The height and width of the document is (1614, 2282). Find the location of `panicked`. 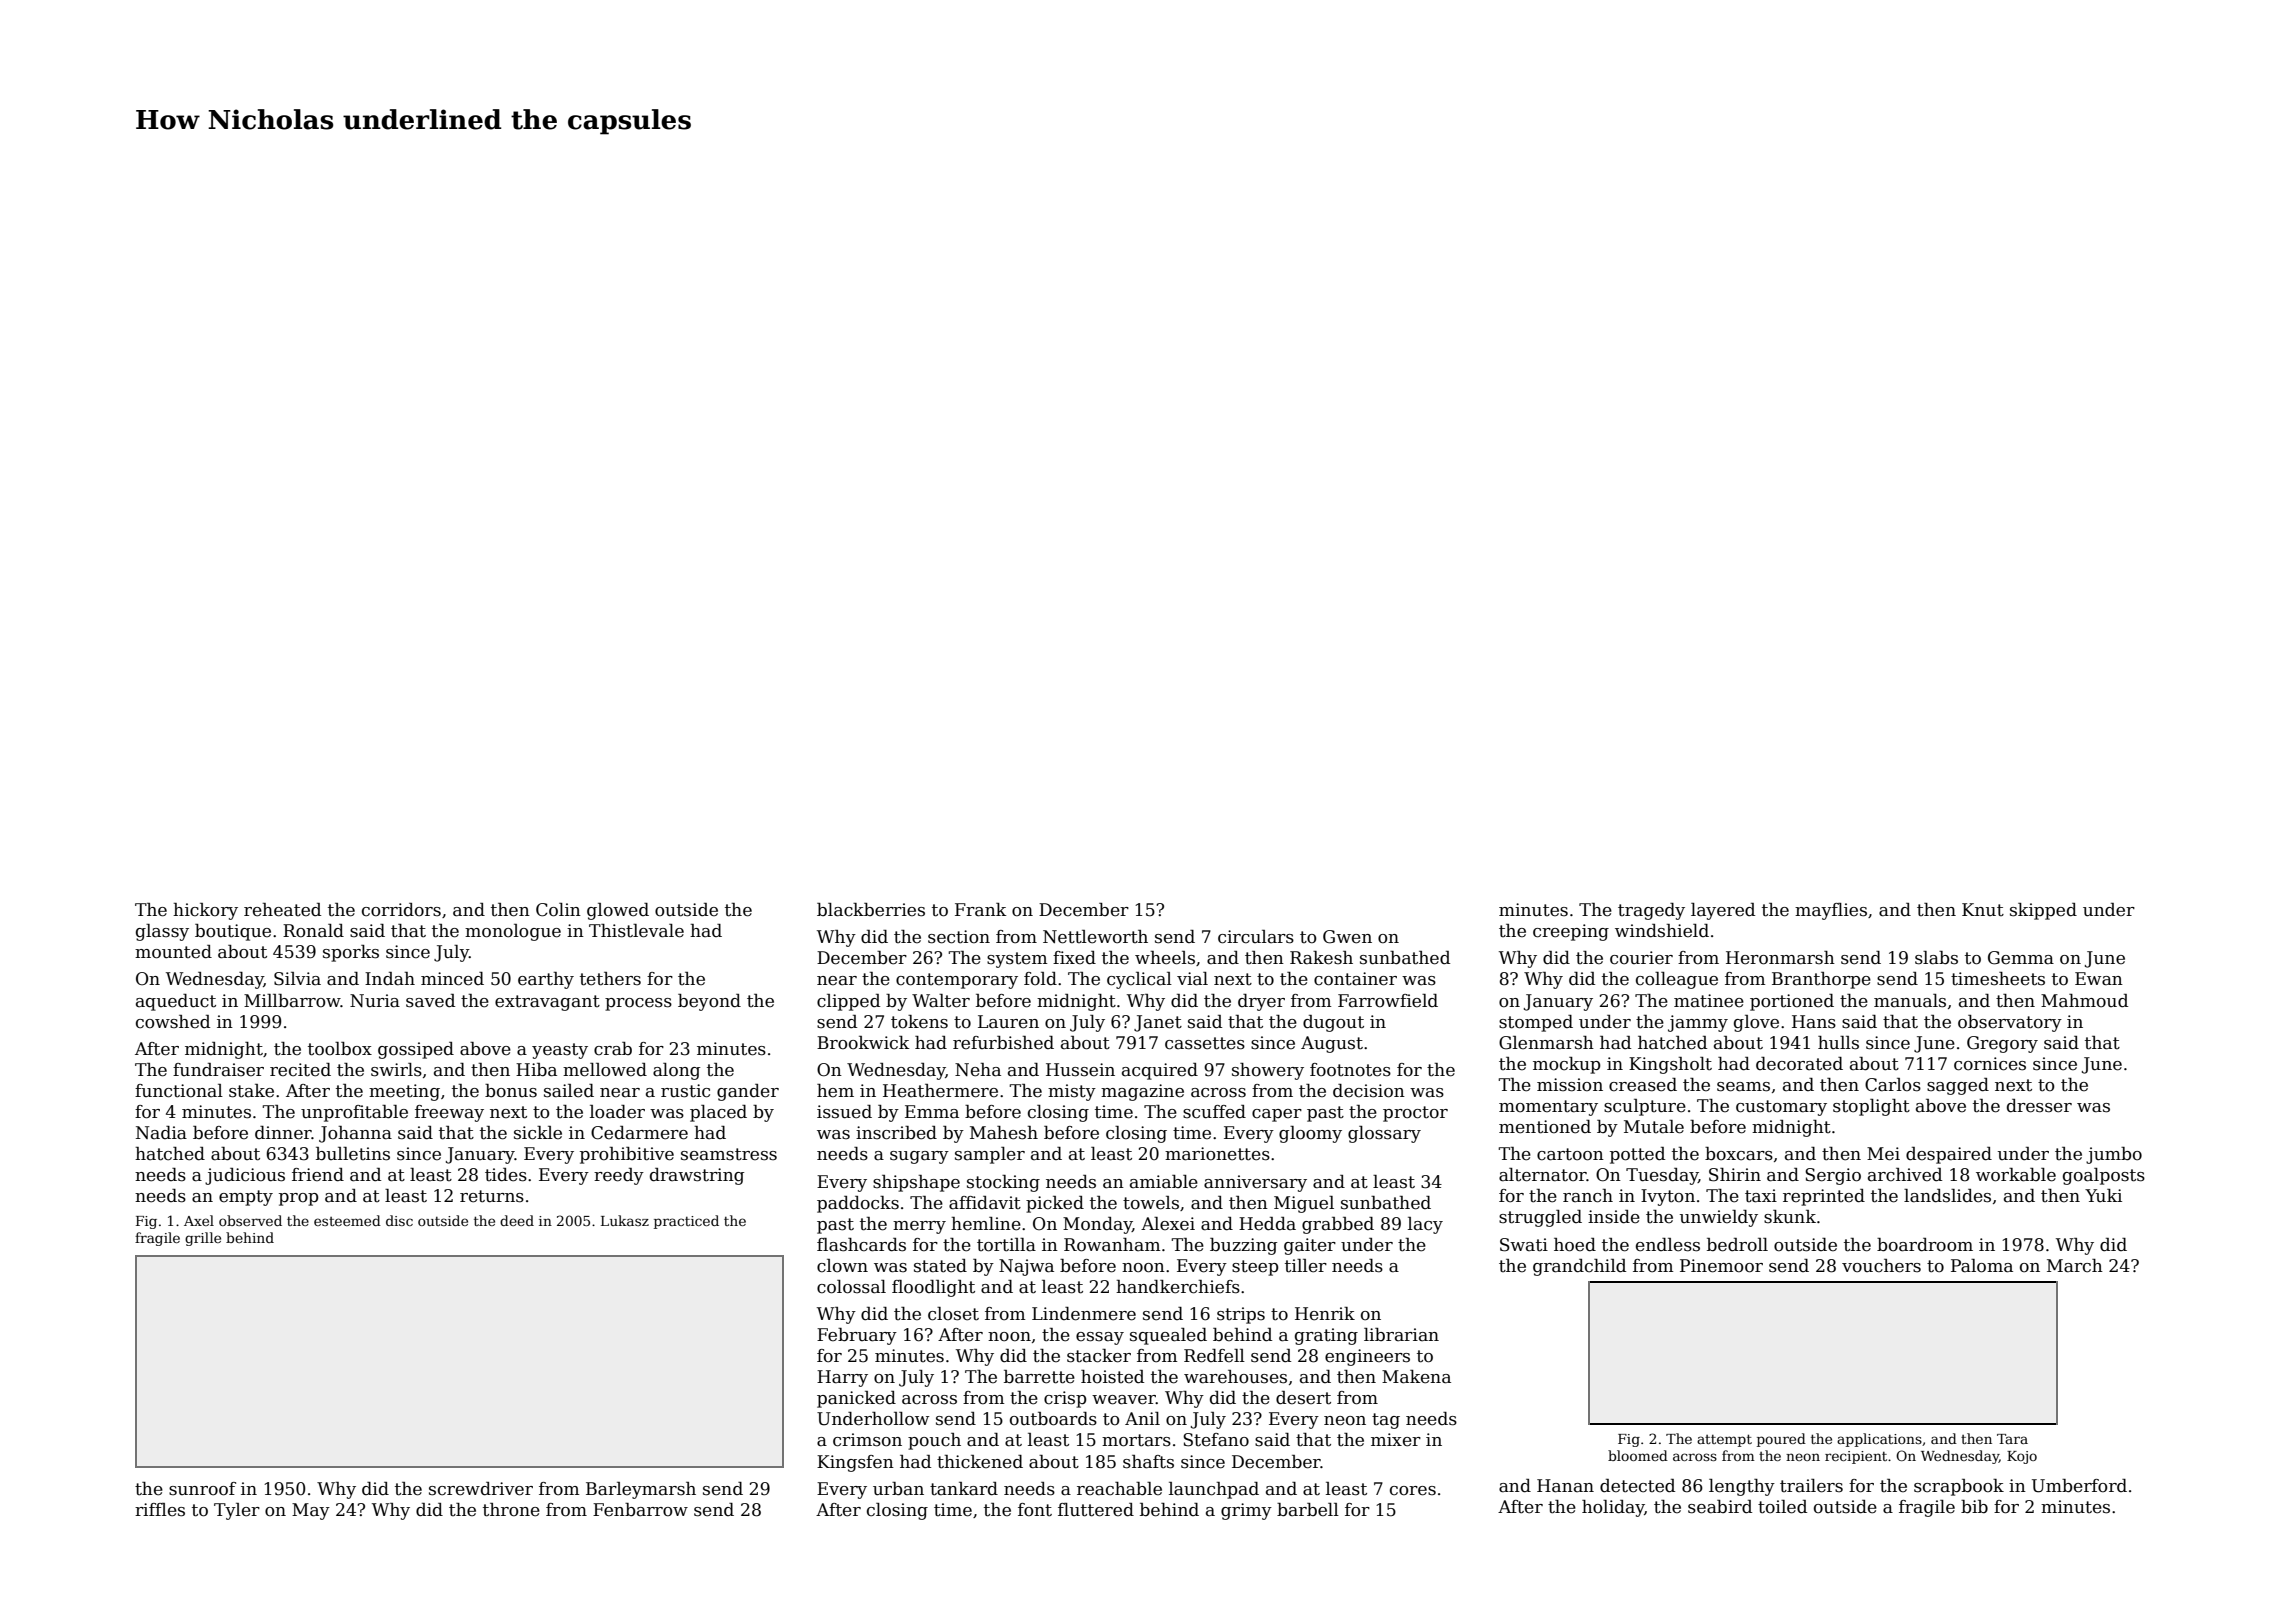

panicked is located at coordinates (856, 1399).
